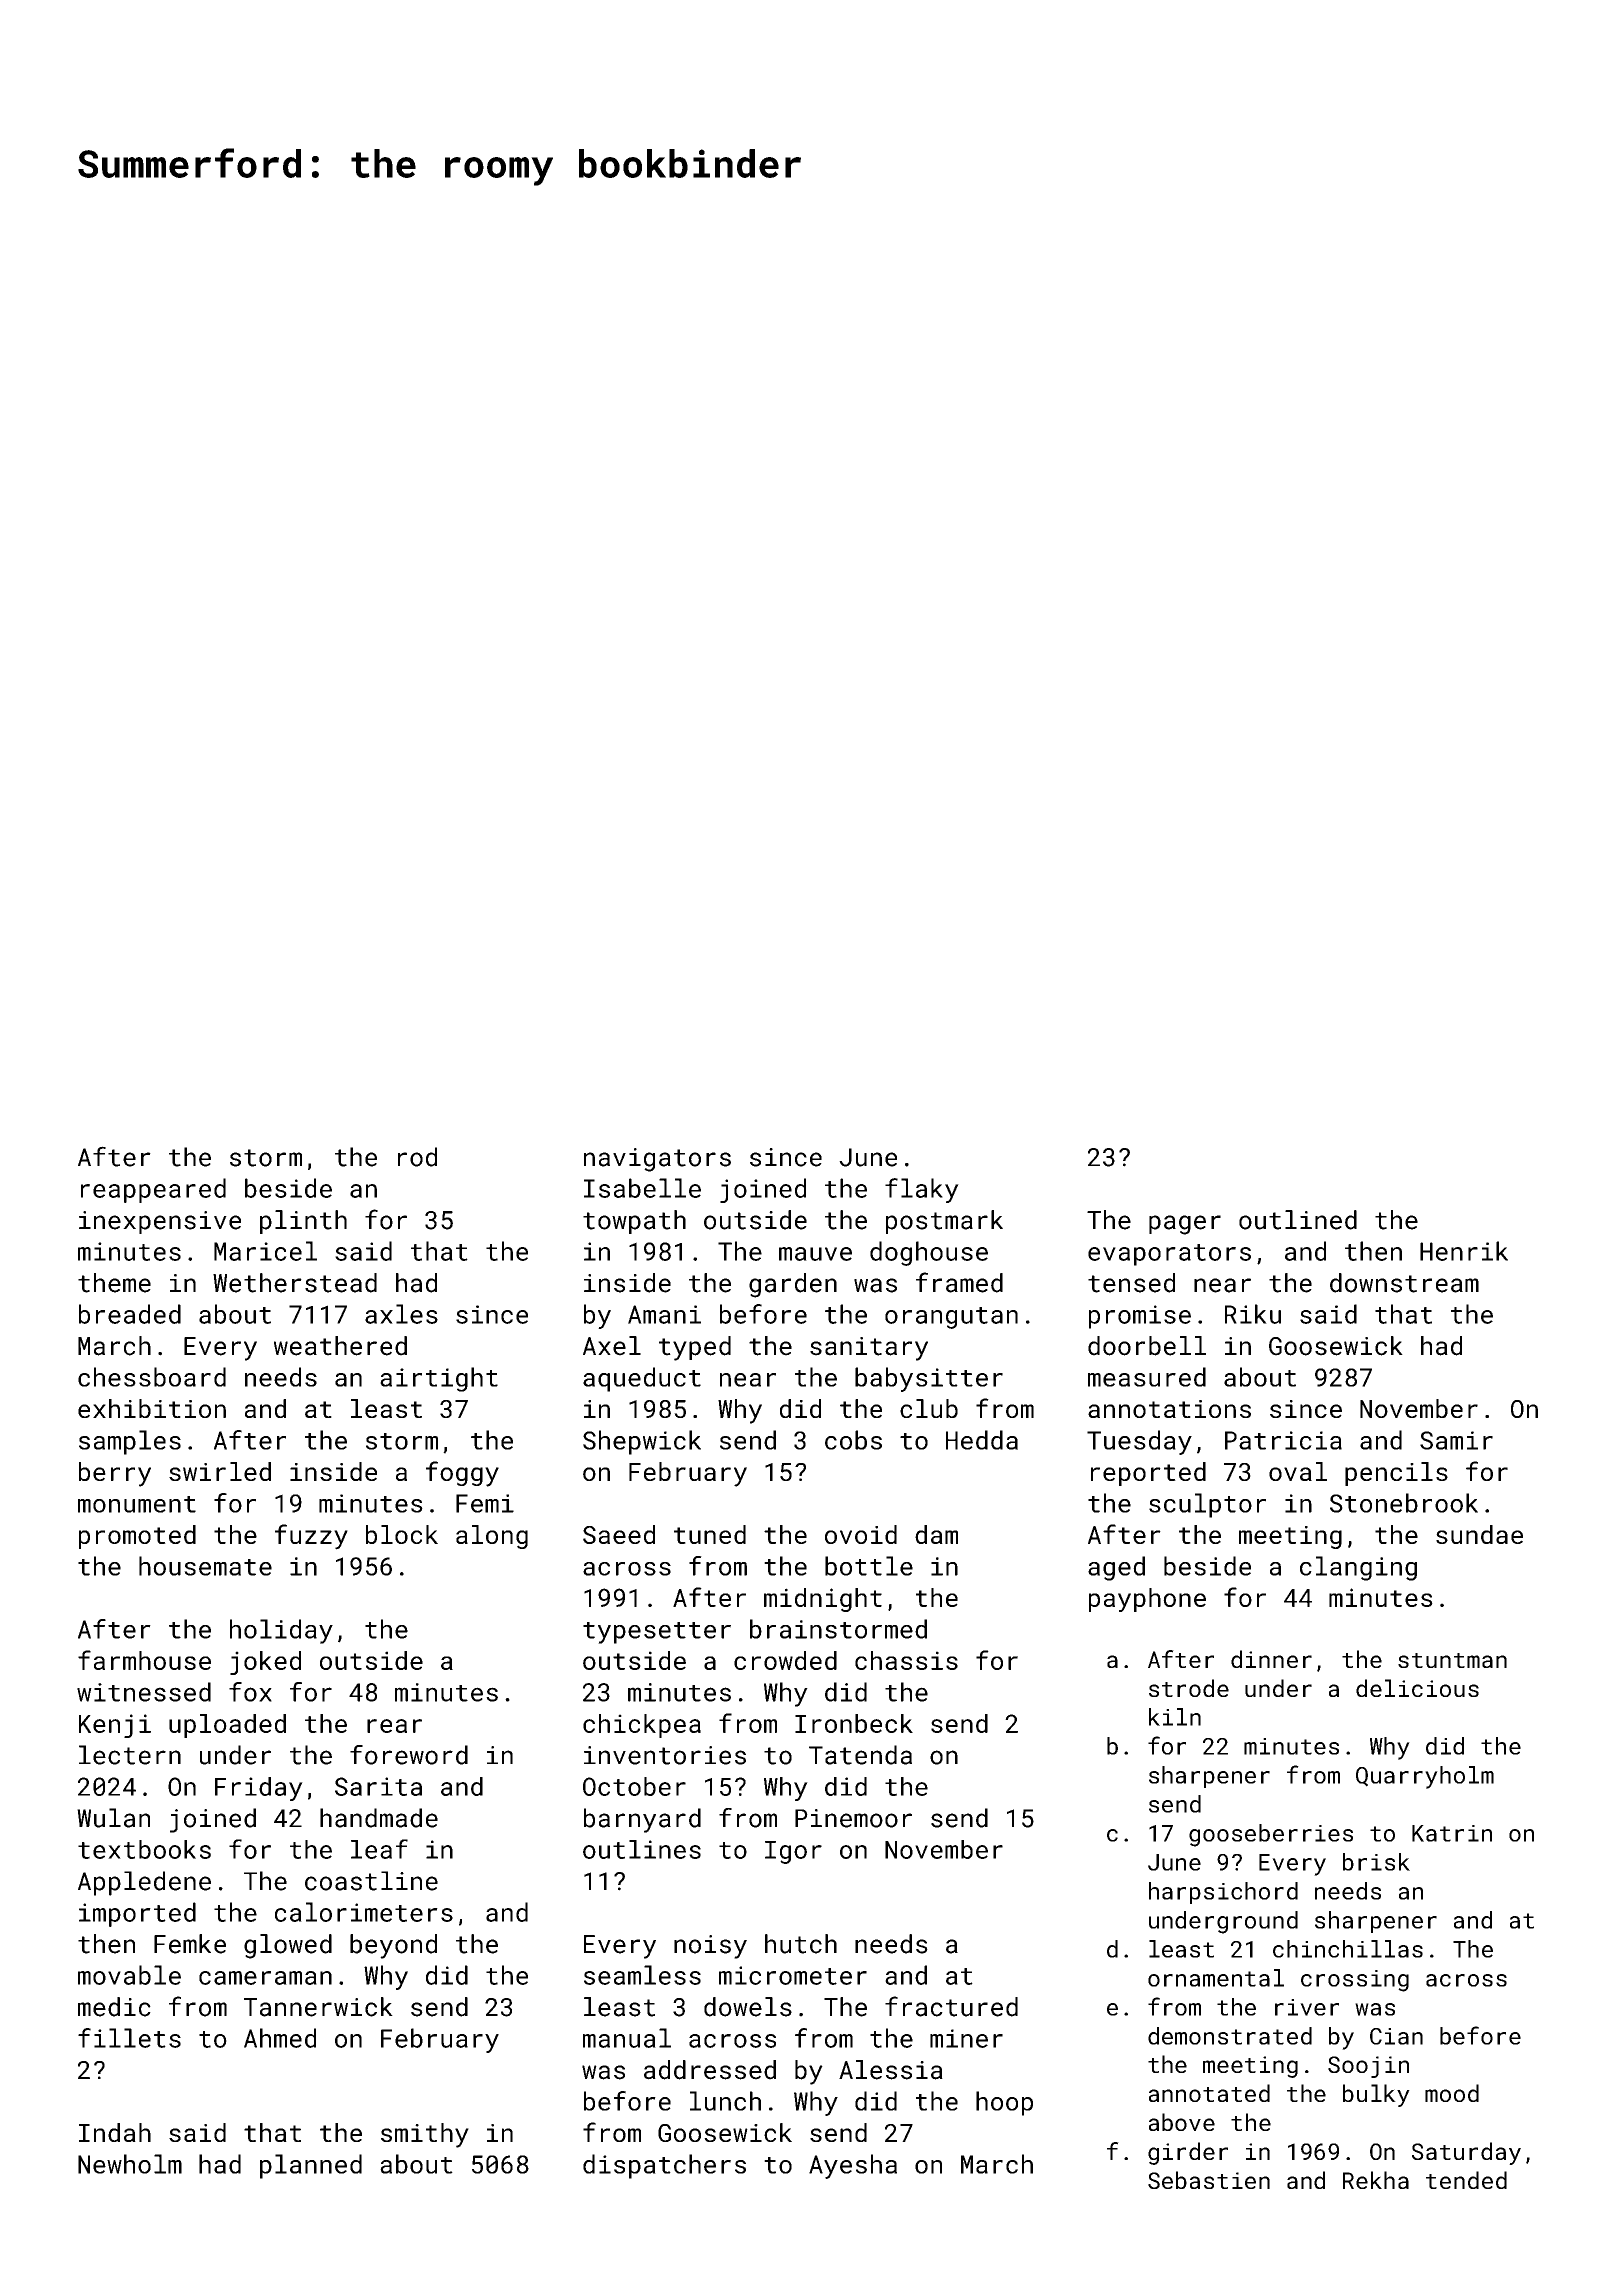 The height and width of the document is (2292, 1620). I want to click on Hedda, so click(982, 1440).
